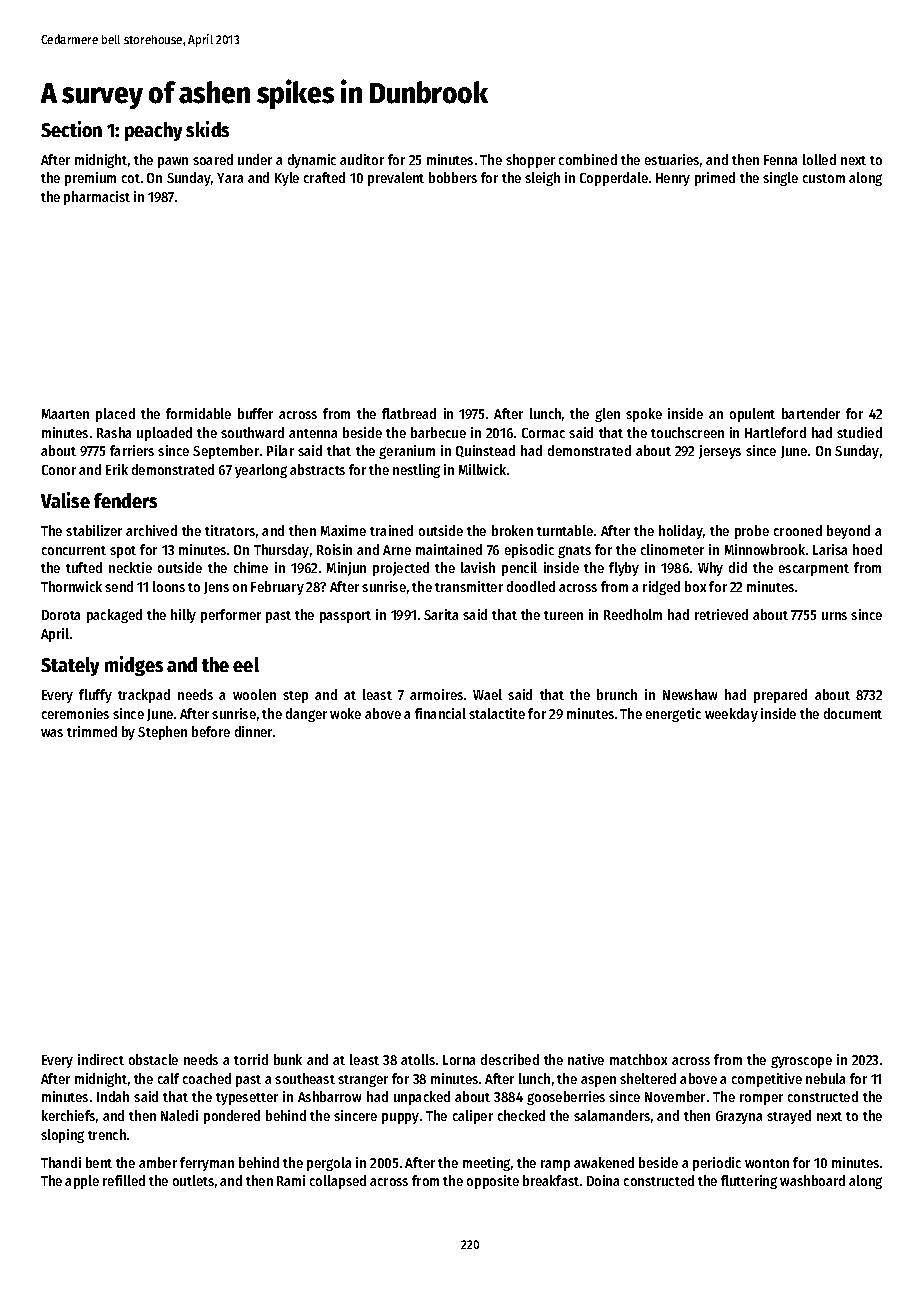  I want to click on typesetter, so click(247, 1099).
